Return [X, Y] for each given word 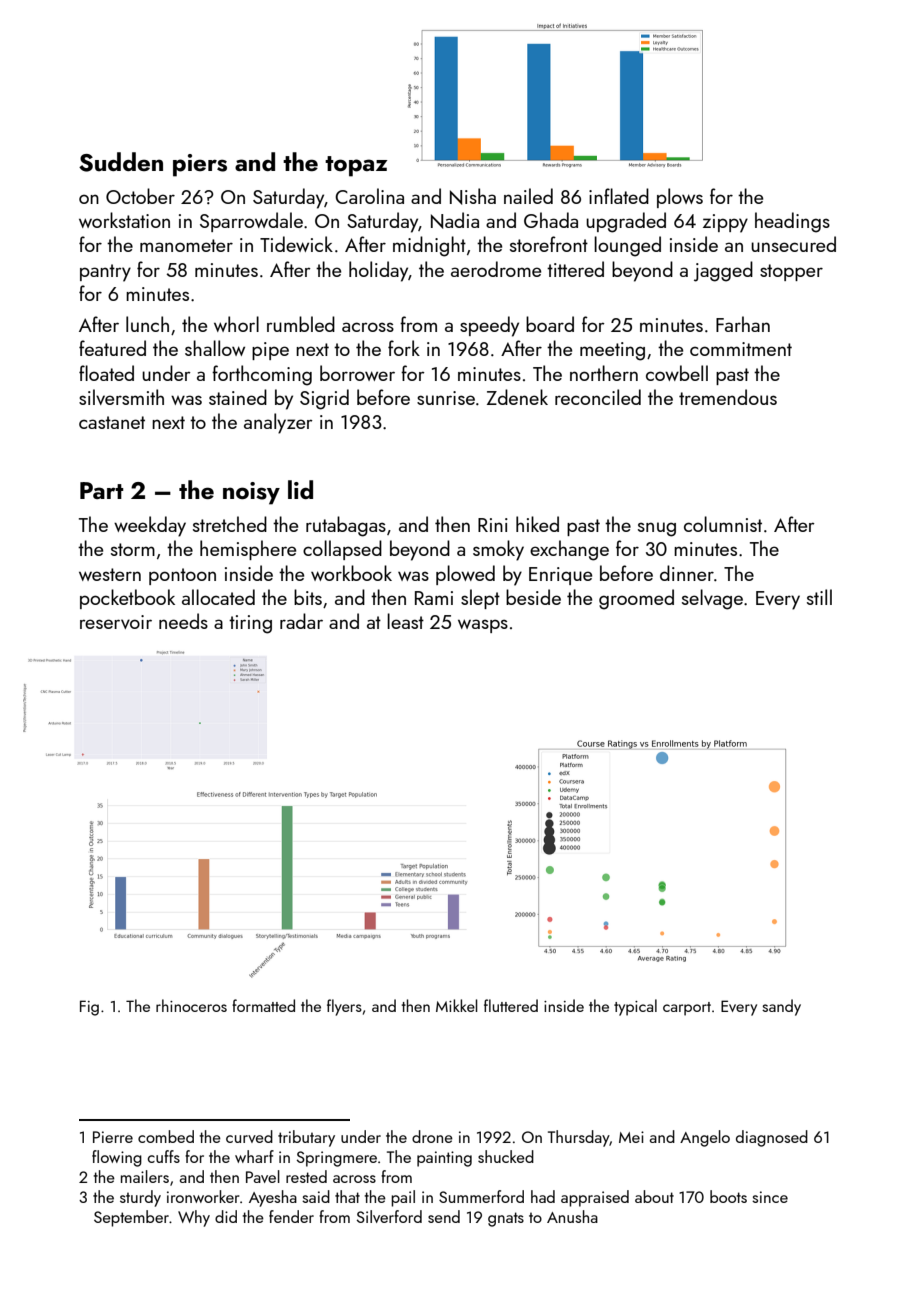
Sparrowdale [251, 222]
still [819, 597]
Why [194, 1218]
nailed [528, 196]
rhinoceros [191, 1005]
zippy [725, 223]
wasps [483, 626]
